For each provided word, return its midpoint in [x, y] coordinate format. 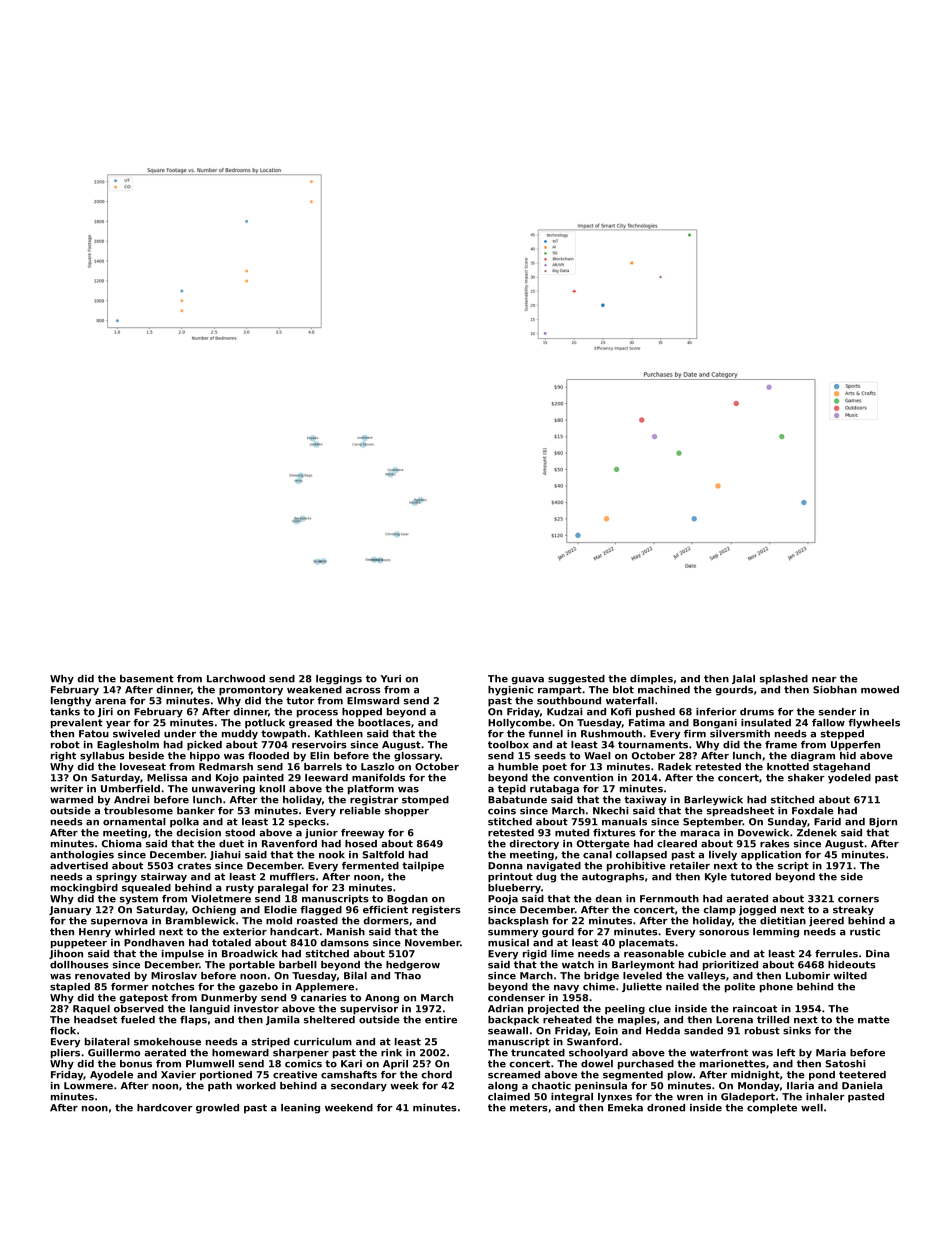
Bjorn [883, 823]
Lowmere [88, 1086]
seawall [508, 1031]
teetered [862, 1075]
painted [263, 779]
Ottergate [603, 845]
